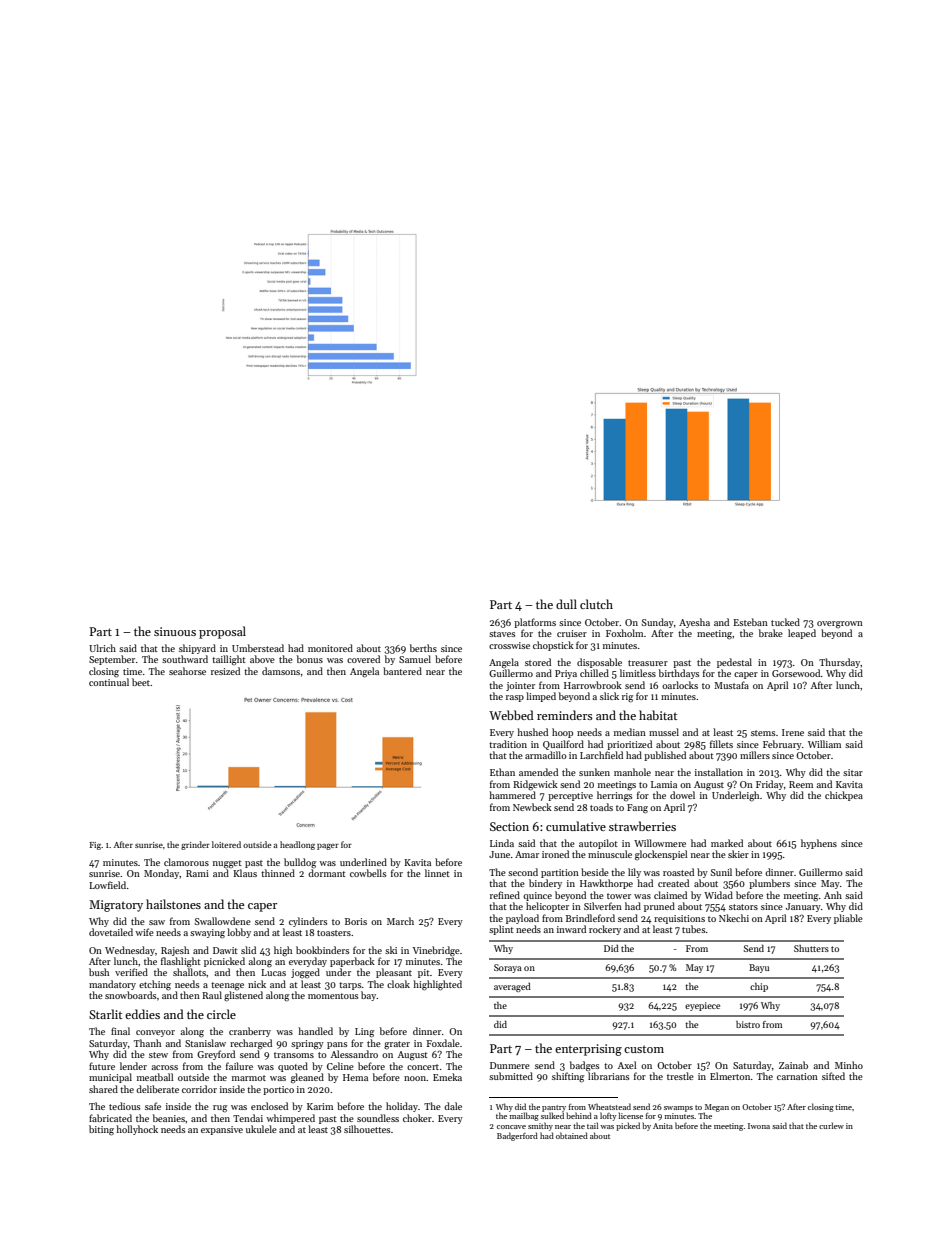 This screenshot has height=1233, width=952. I want to click on Hema, so click(355, 1077).
